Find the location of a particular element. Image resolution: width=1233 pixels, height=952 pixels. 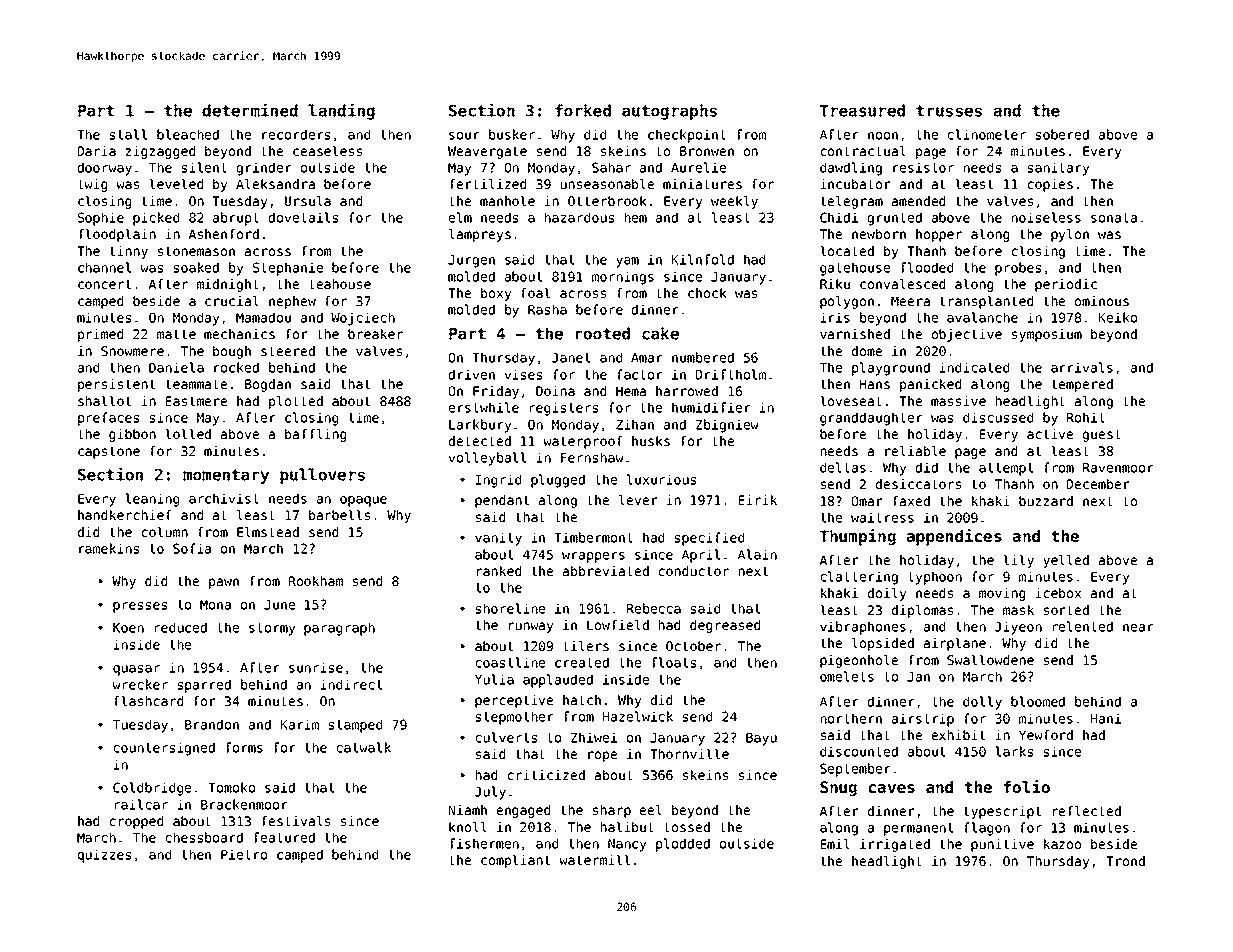

sparred is located at coordinates (204, 686).
